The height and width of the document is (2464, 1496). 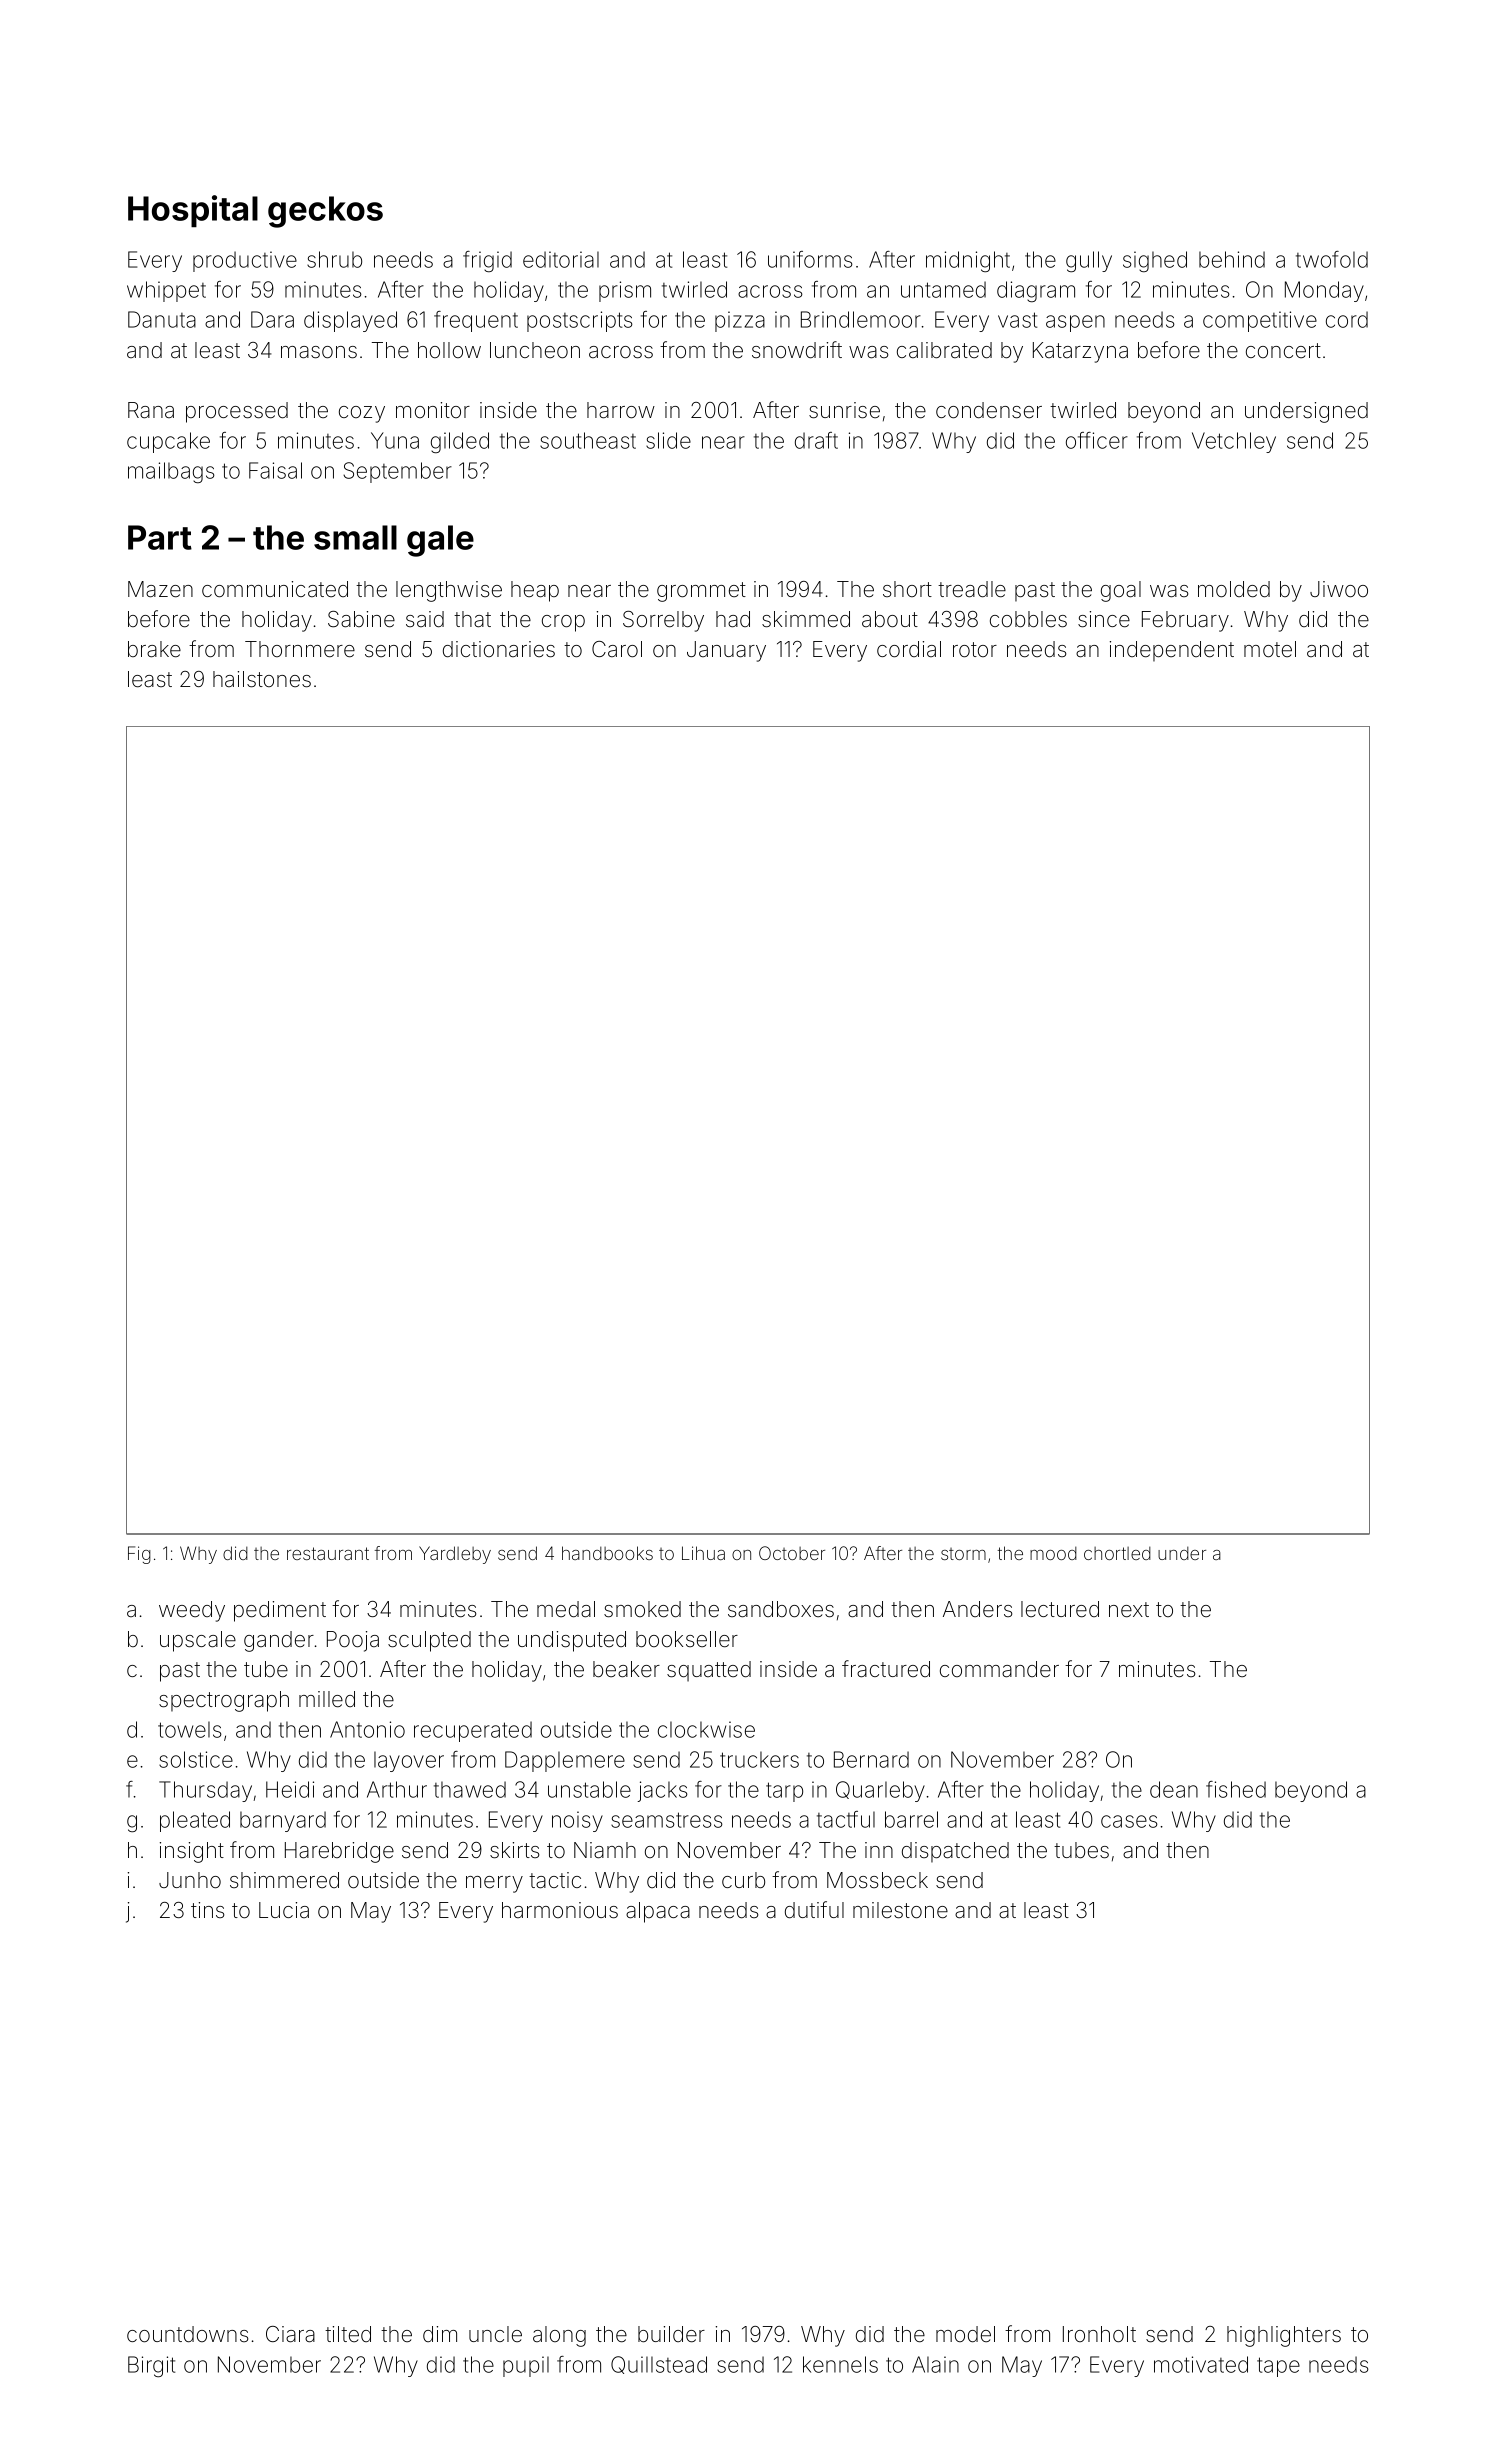 What do you see at coordinates (975, 649) in the document?
I see `rotor` at bounding box center [975, 649].
